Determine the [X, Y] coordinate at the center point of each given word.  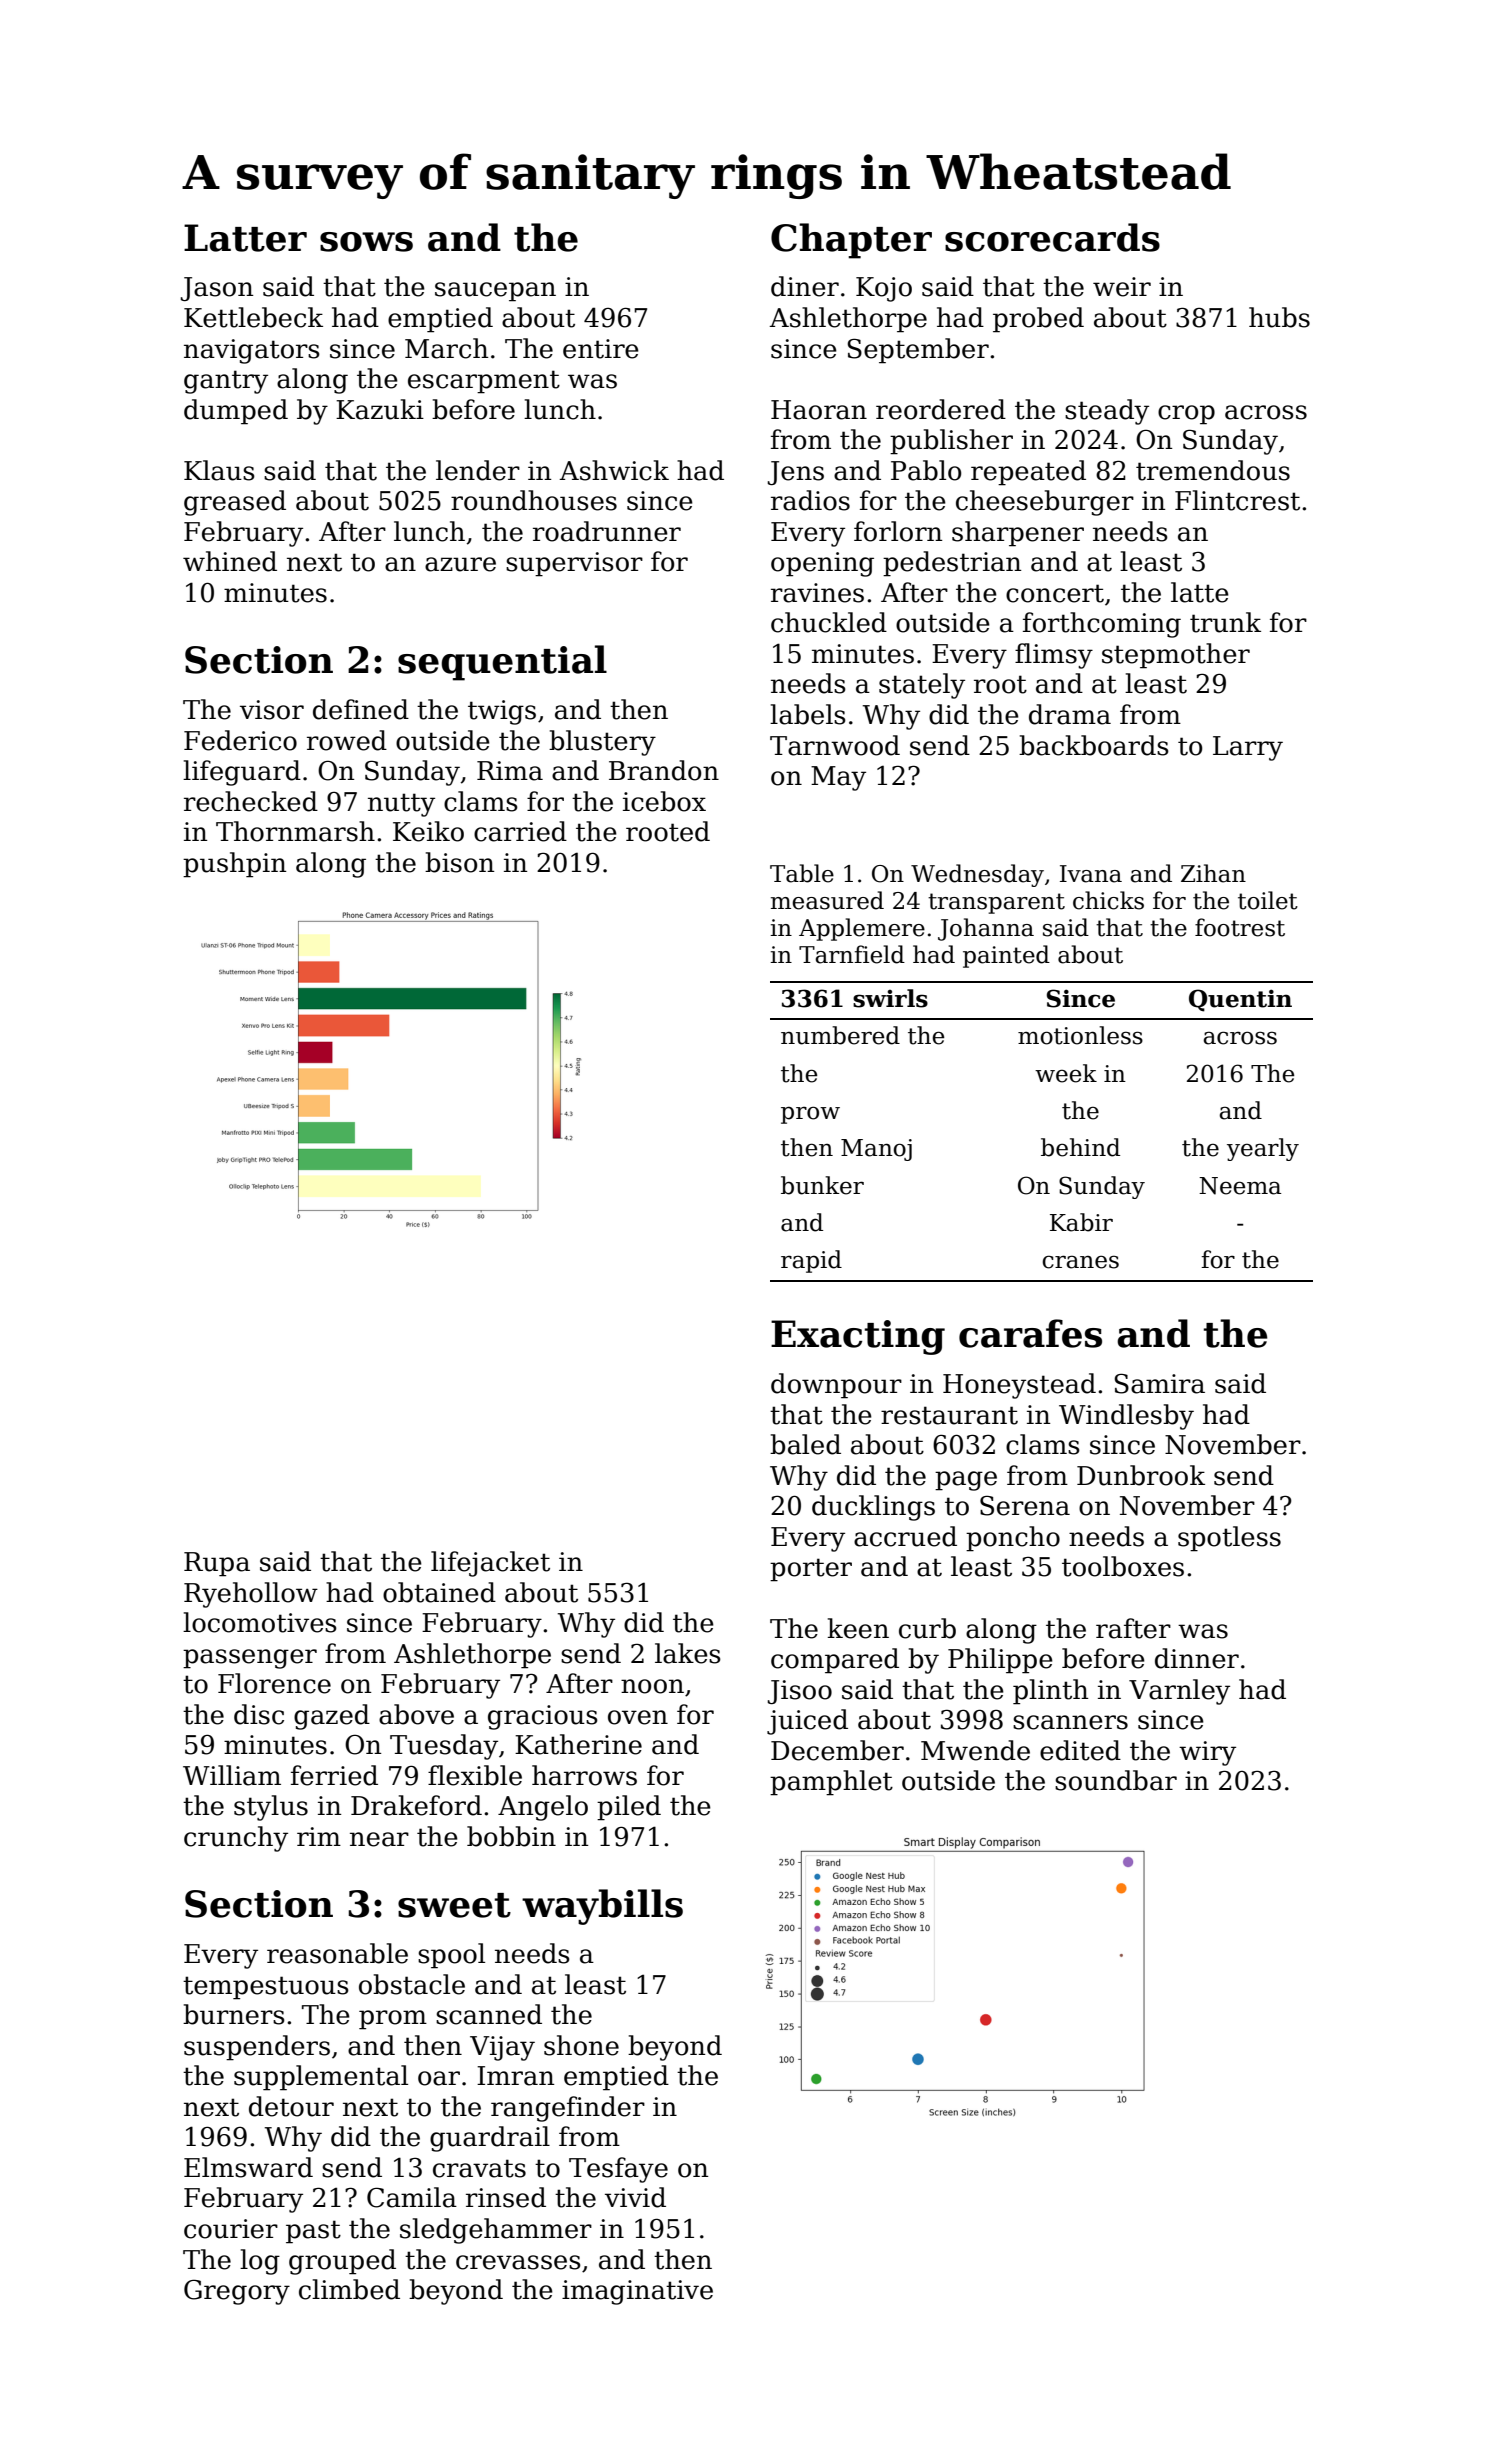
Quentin [1240, 1000]
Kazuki [380, 409]
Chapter [851, 241]
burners [234, 2014]
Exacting [858, 1337]
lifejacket [490, 1564]
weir [1122, 287]
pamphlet [831, 1783]
